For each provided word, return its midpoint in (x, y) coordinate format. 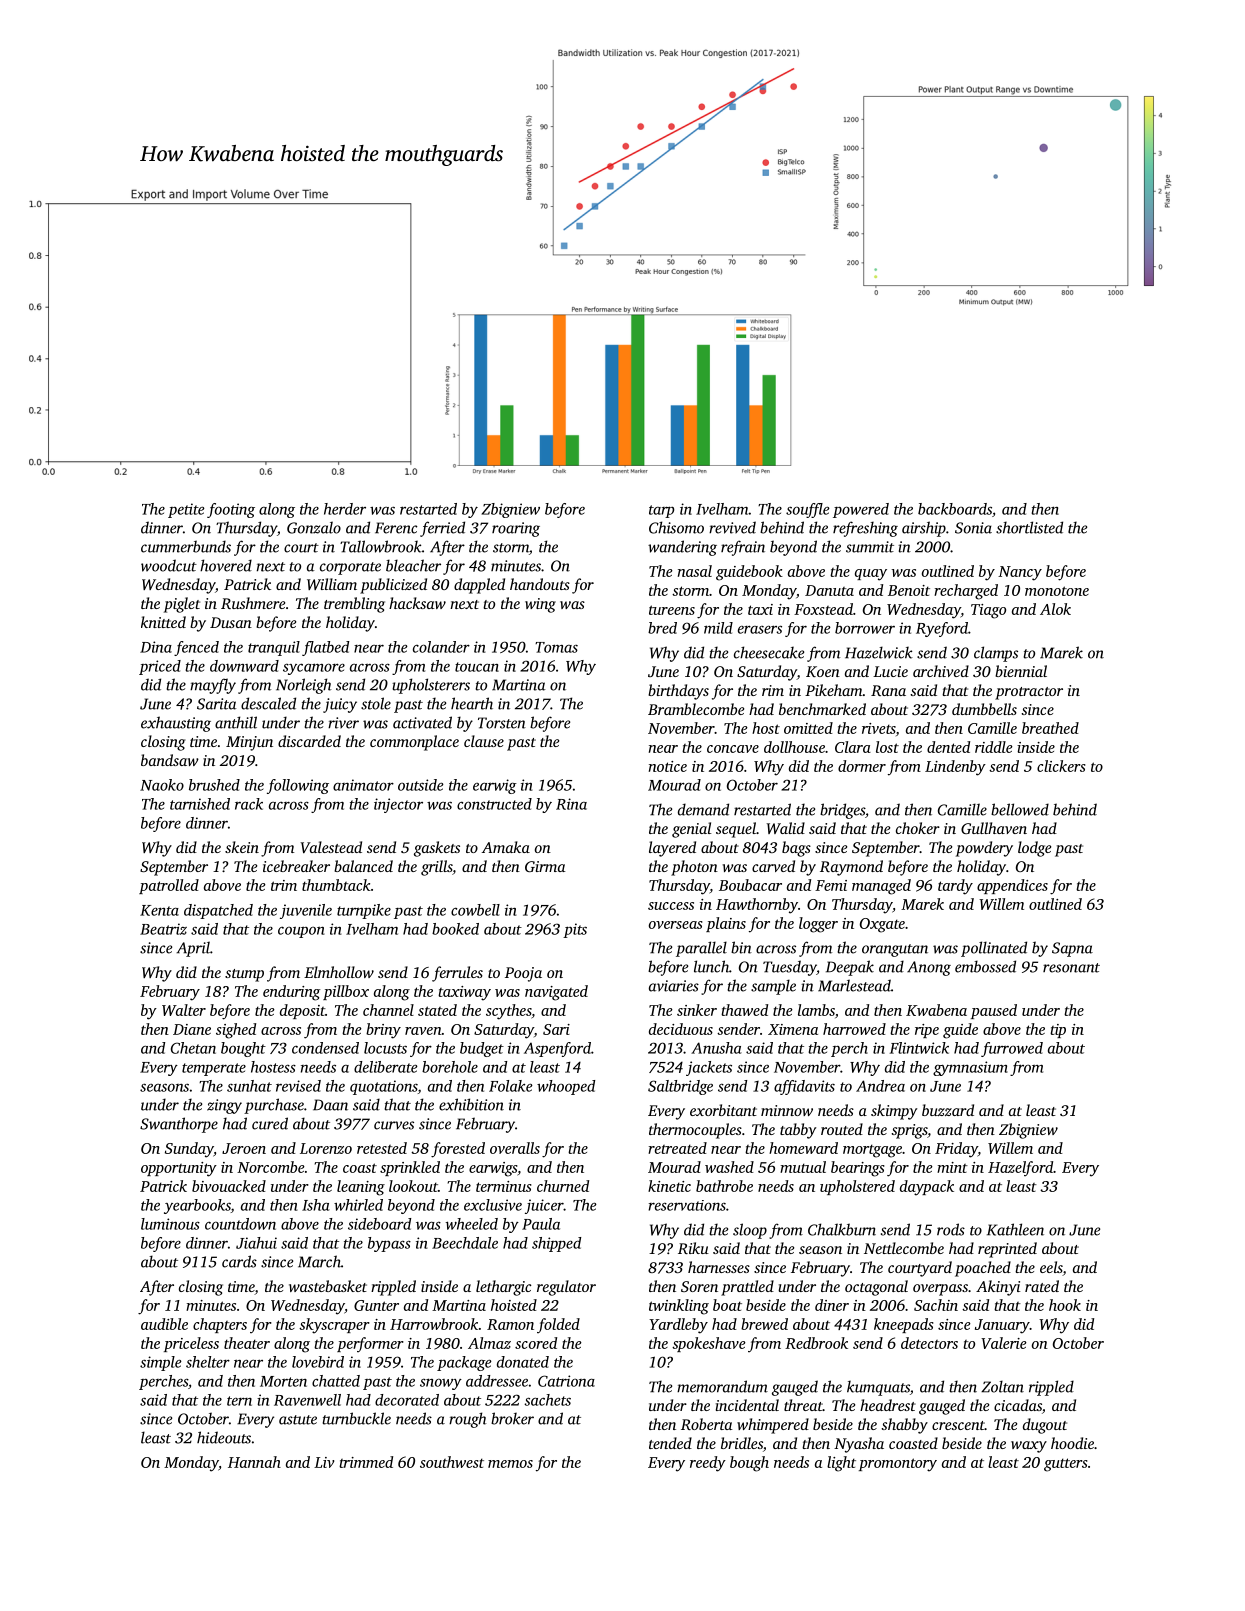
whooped (566, 1087)
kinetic (669, 1186)
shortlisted (1029, 527)
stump (244, 975)
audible (164, 1324)
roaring (516, 529)
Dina (156, 647)
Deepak (850, 968)
